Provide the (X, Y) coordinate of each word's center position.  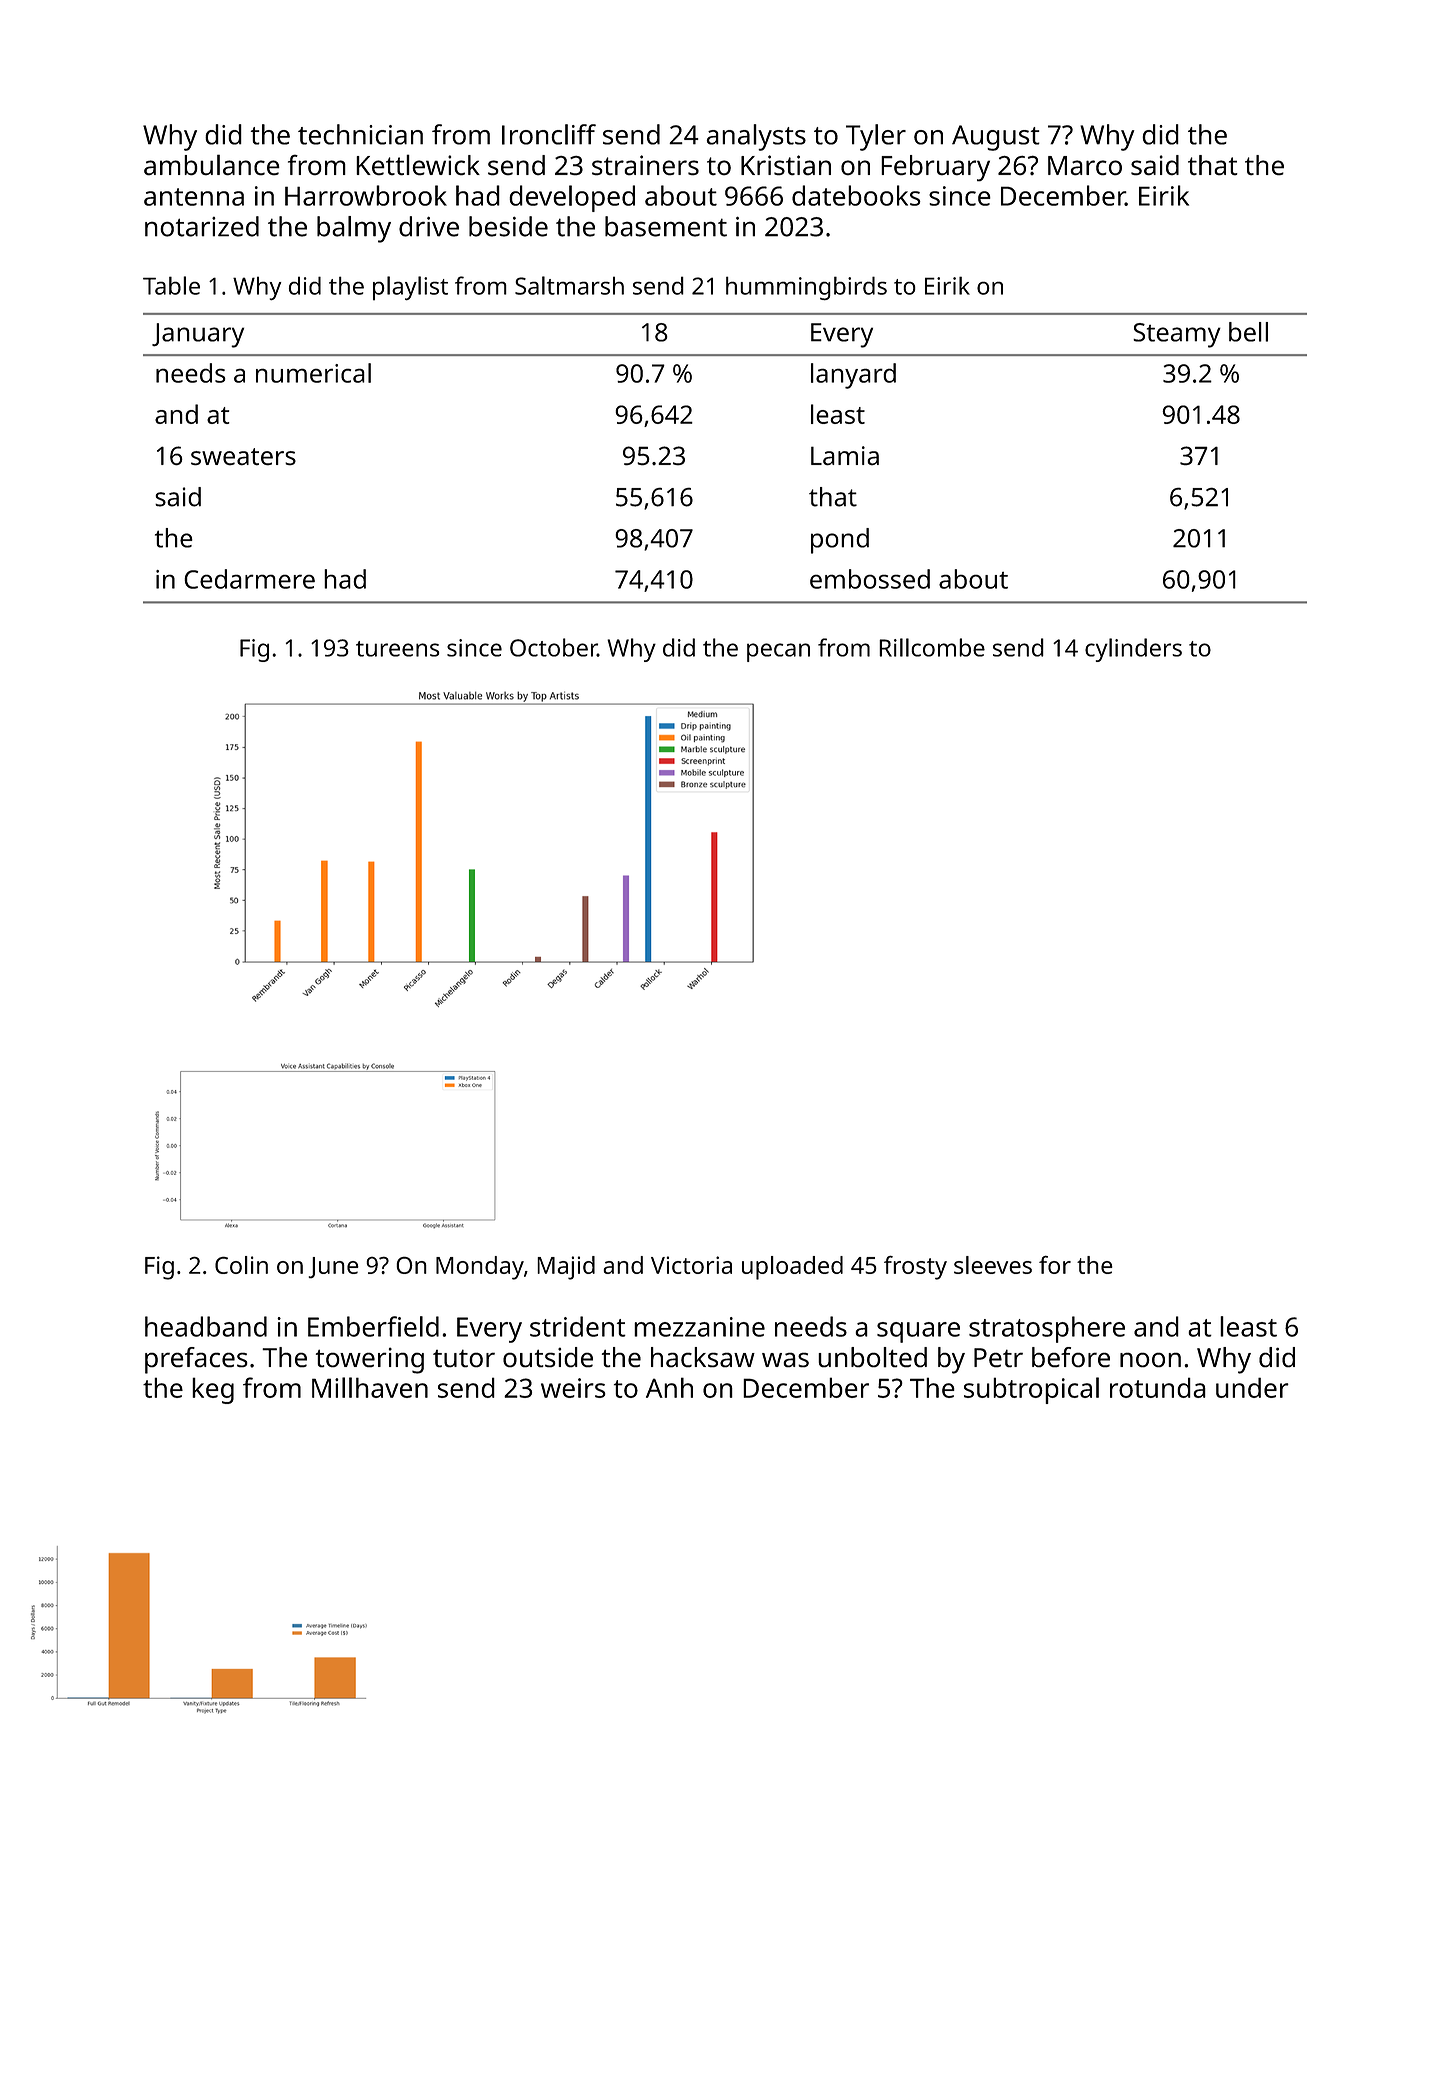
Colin (241, 1265)
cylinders (1133, 650)
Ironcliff (549, 134)
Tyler (876, 137)
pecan (778, 652)
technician (360, 134)
